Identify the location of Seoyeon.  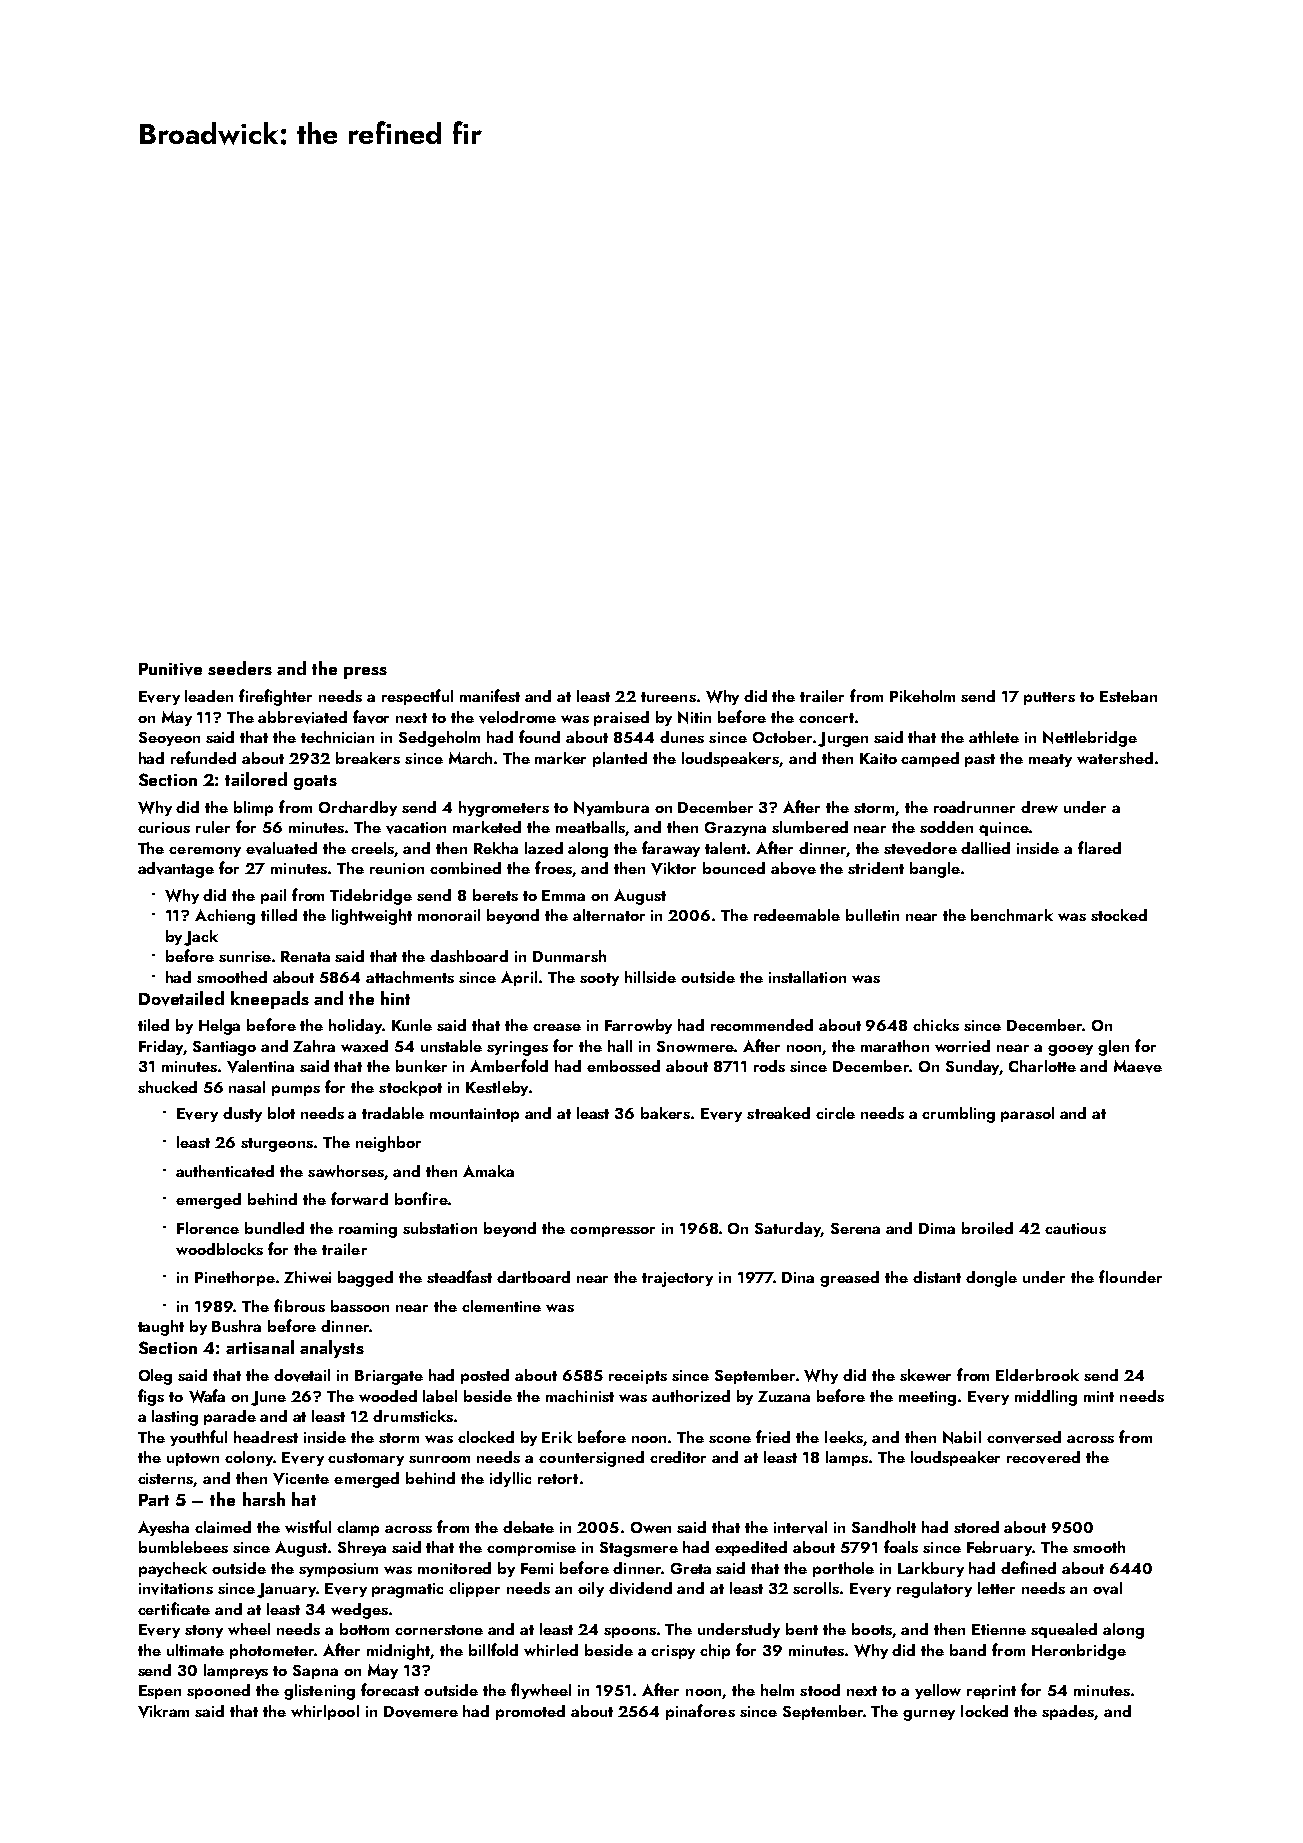
(169, 739).
